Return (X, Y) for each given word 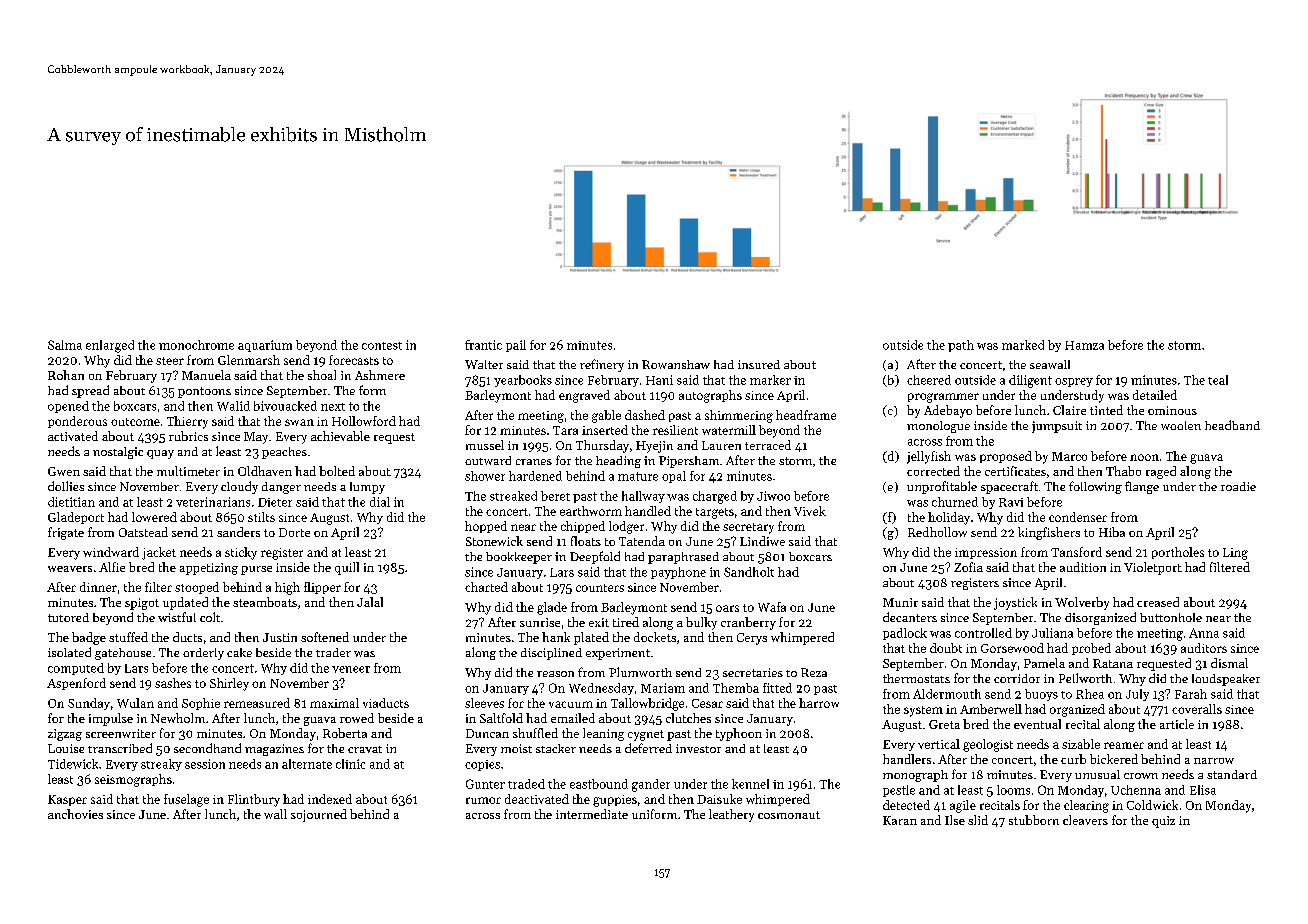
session (205, 764)
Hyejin (654, 447)
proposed (1006, 457)
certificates (1015, 471)
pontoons (204, 392)
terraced (768, 445)
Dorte (294, 532)
